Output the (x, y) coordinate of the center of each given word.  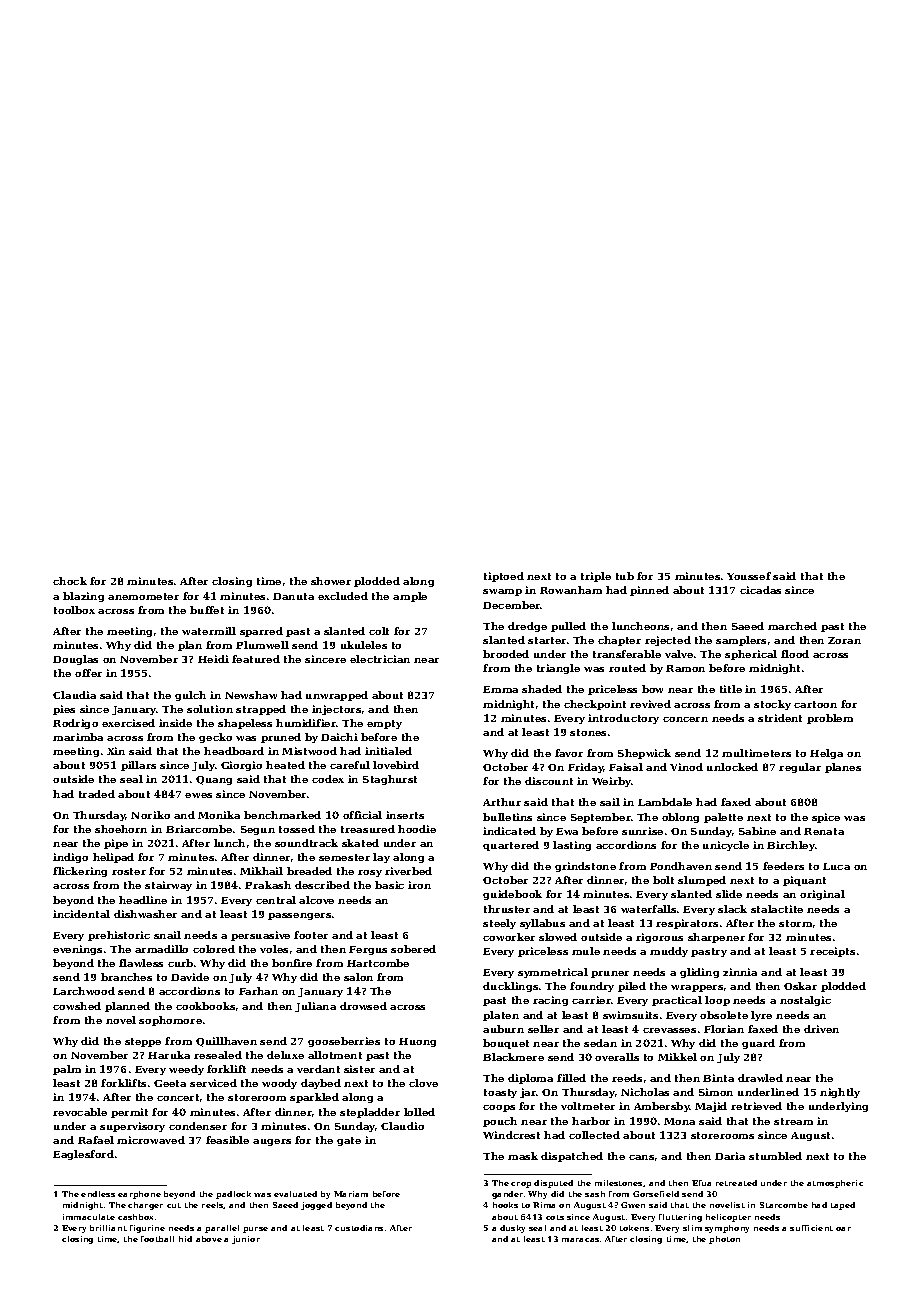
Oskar (800, 986)
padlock (233, 1195)
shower (331, 581)
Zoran (844, 640)
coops (499, 1108)
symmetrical (553, 973)
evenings (77, 950)
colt (379, 631)
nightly (840, 1093)
